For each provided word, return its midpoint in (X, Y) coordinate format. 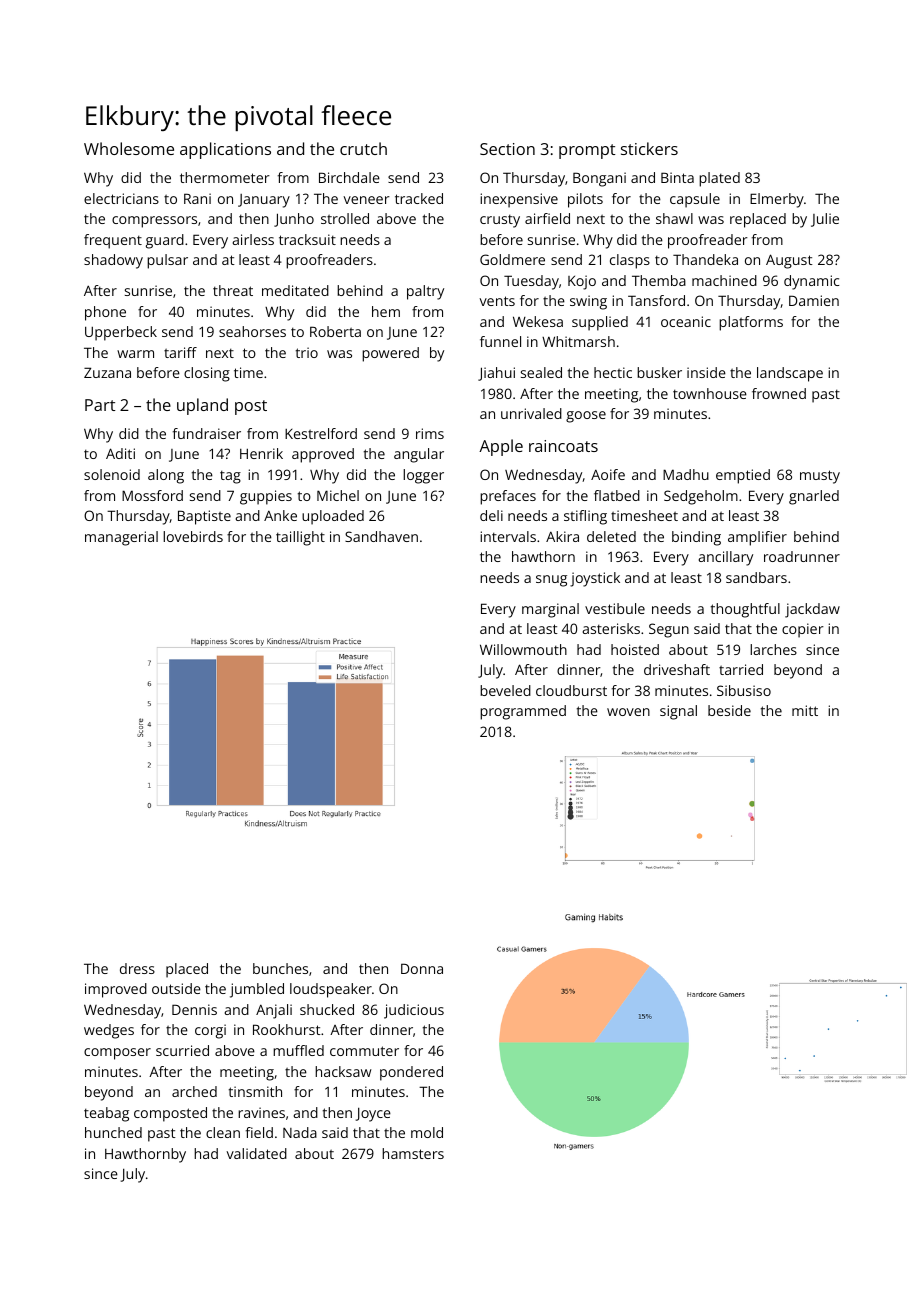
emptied (743, 476)
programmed (523, 712)
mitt (805, 710)
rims (430, 433)
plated (719, 179)
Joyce (373, 1115)
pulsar (167, 261)
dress (137, 968)
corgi (210, 1031)
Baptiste (204, 517)
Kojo (582, 282)
